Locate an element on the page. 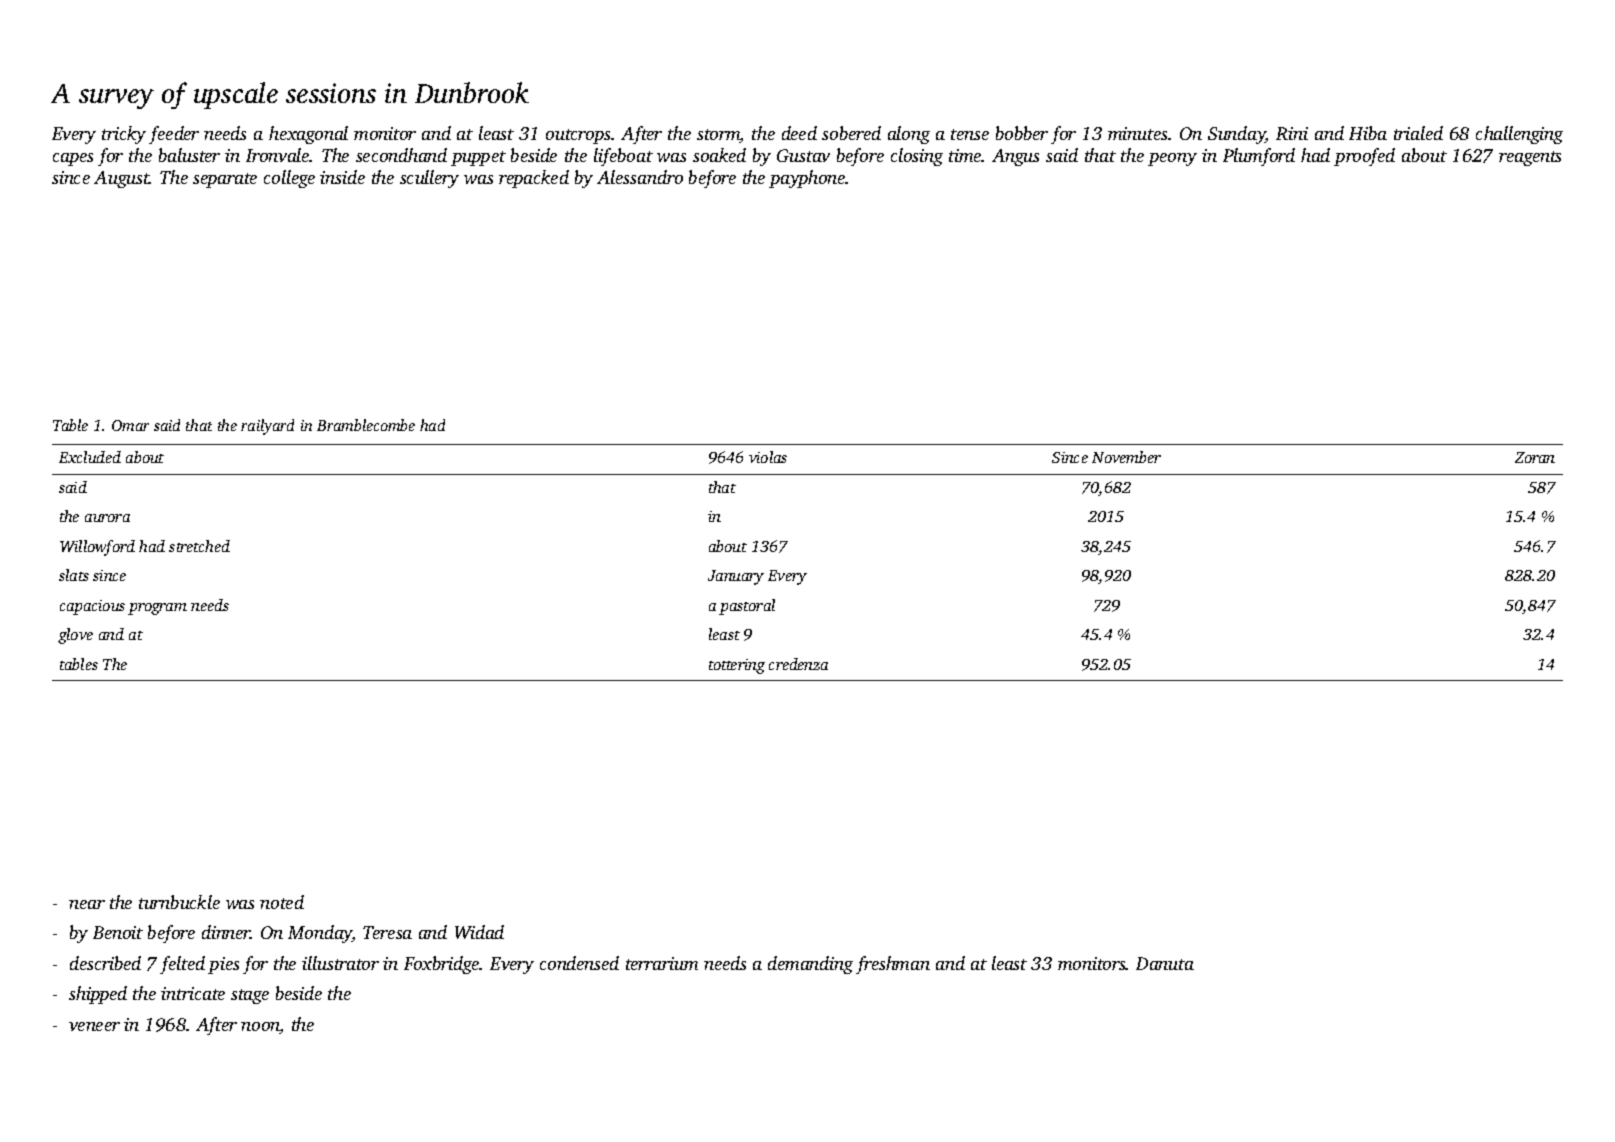  payphone is located at coordinates (807, 179).
